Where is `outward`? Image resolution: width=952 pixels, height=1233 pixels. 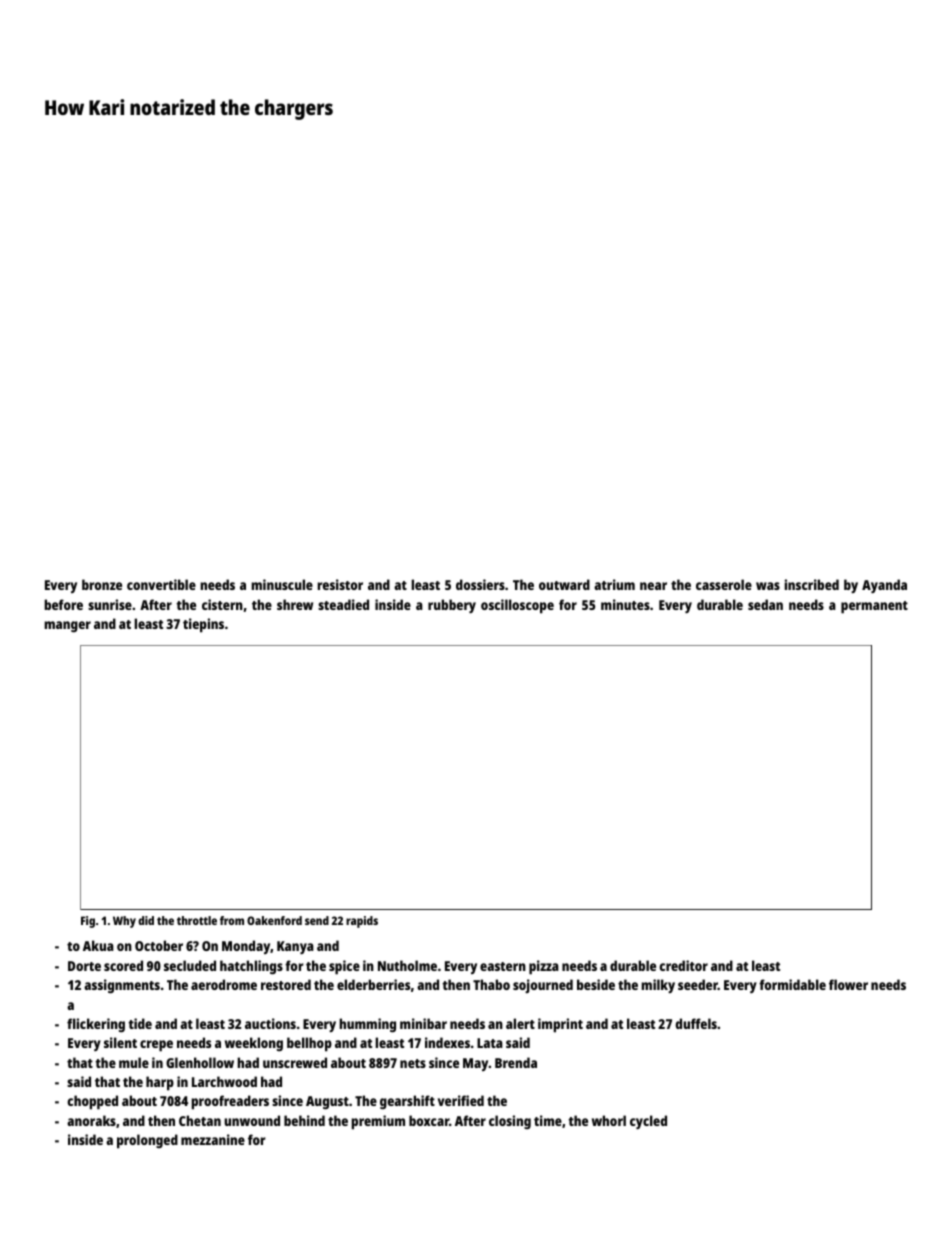
outward is located at coordinates (564, 584).
